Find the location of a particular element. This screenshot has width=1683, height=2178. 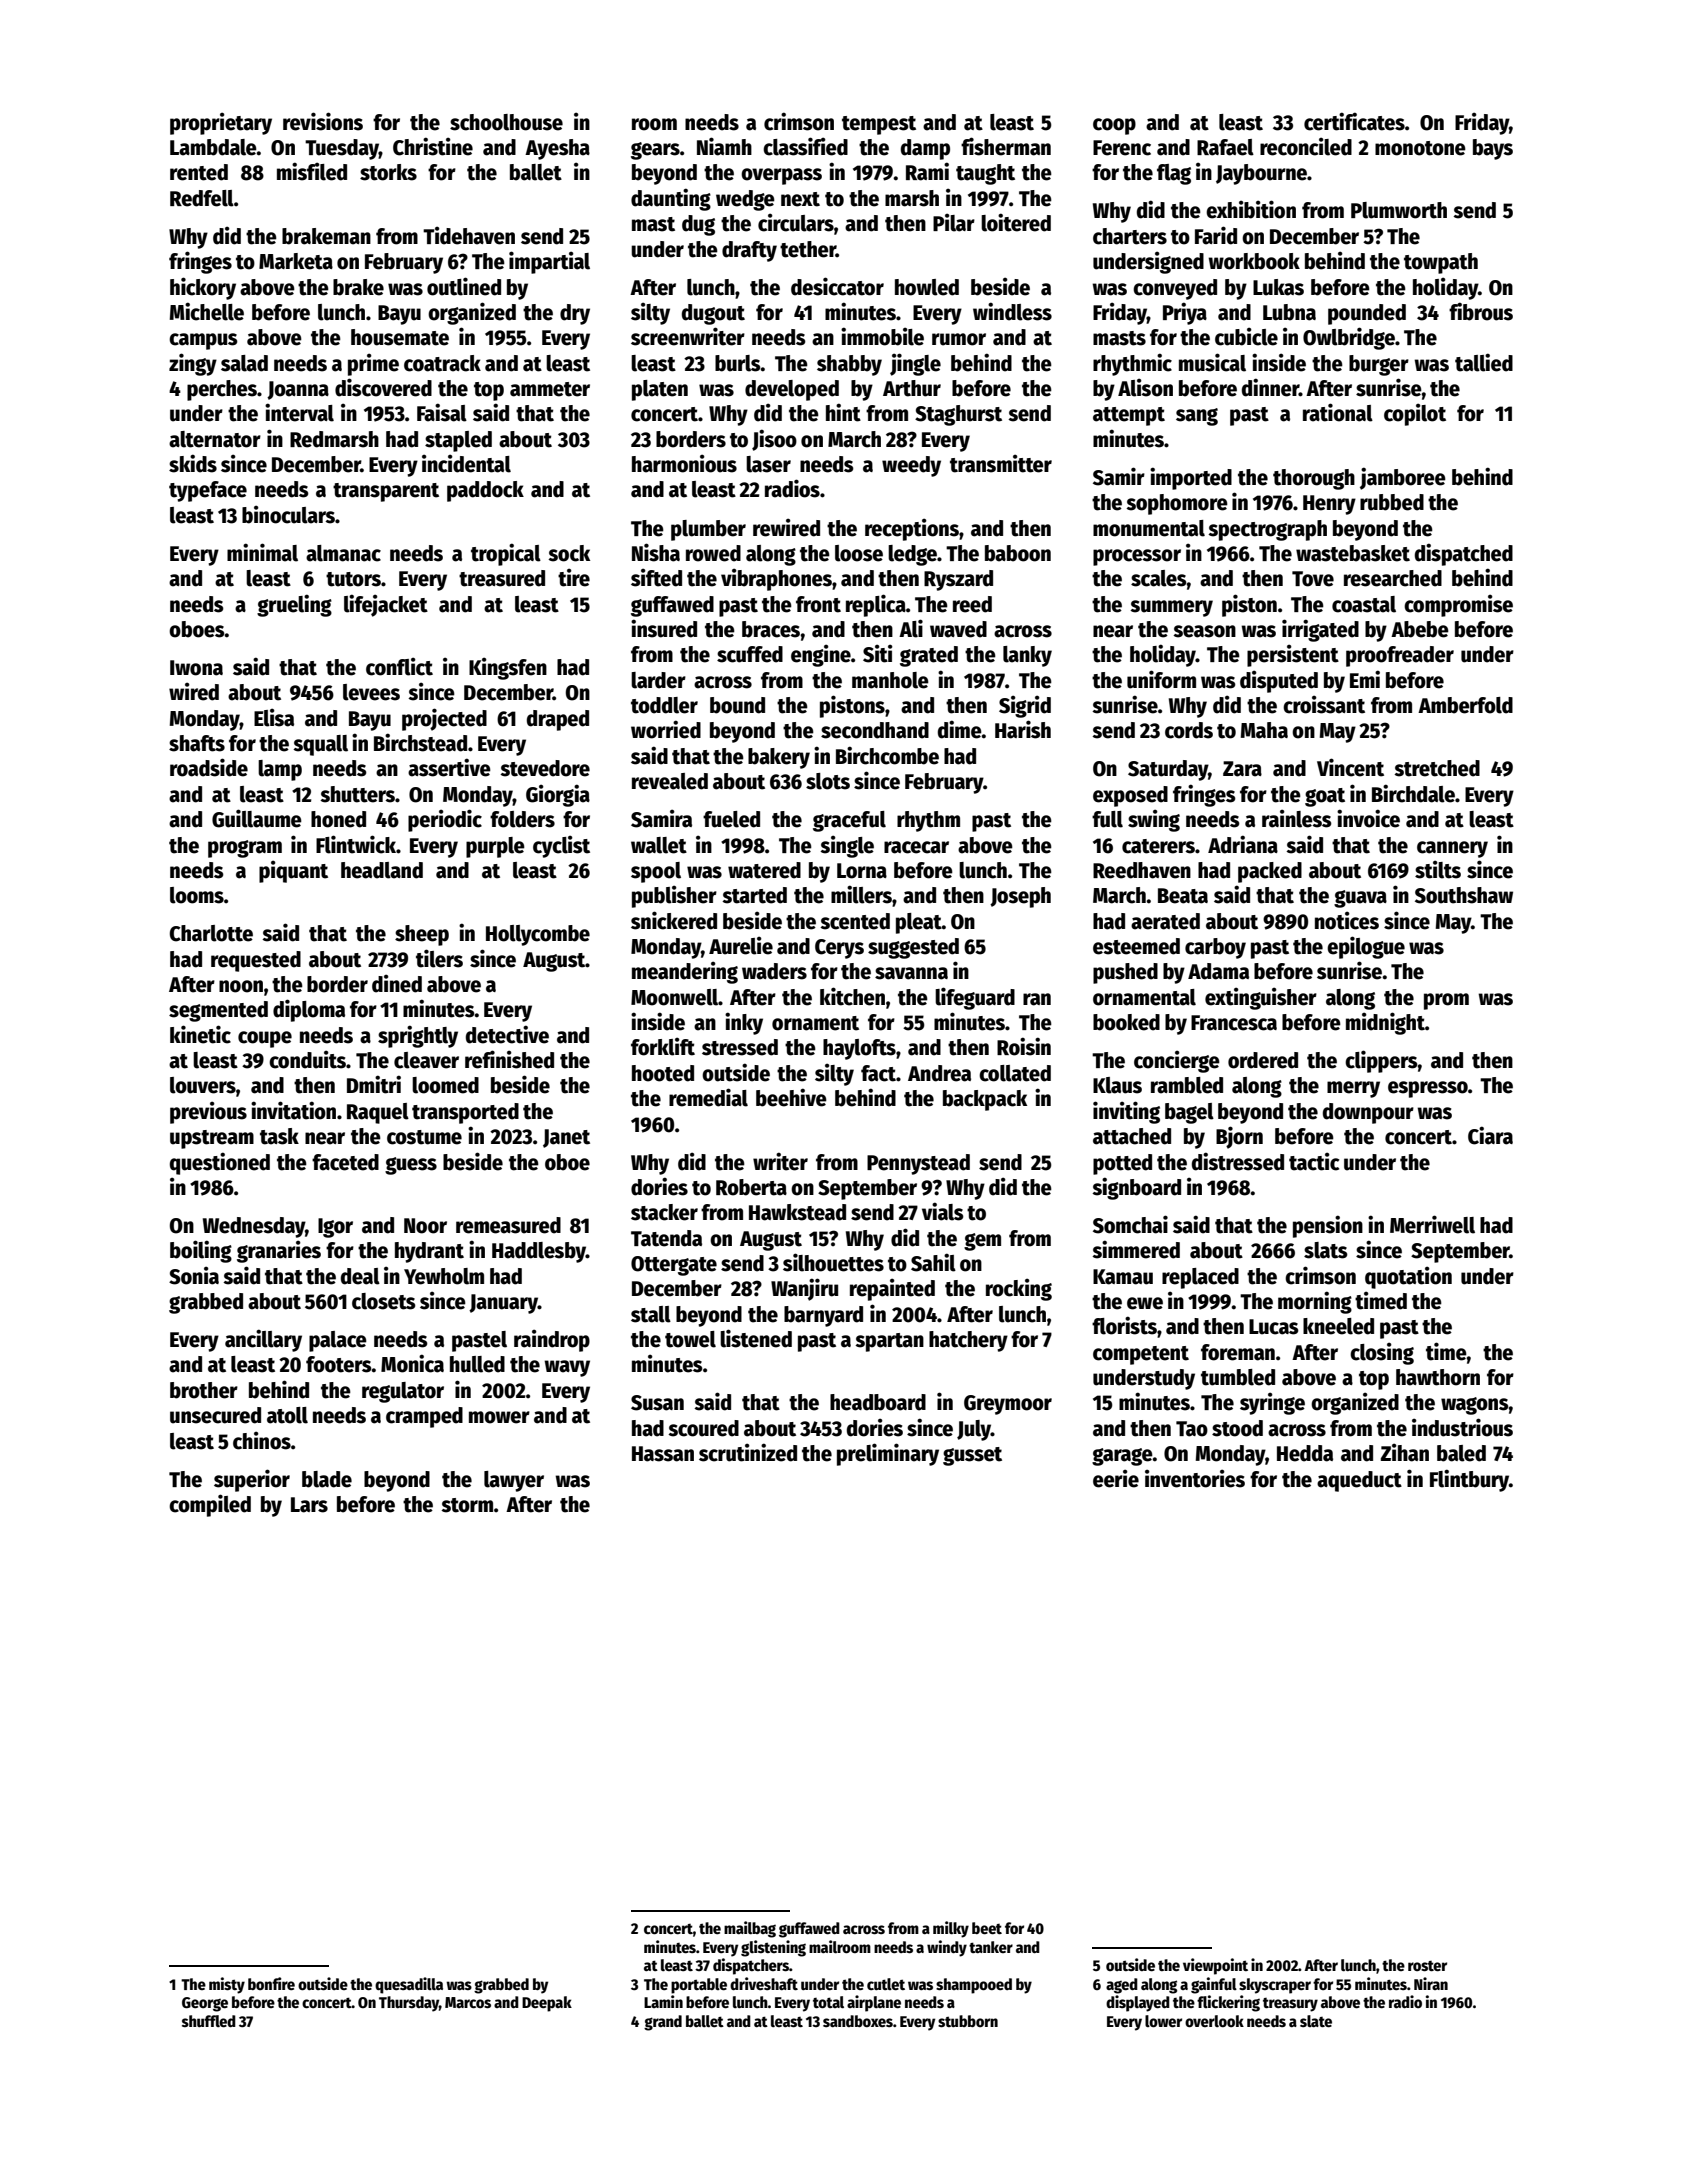

revealed is located at coordinates (670, 781).
